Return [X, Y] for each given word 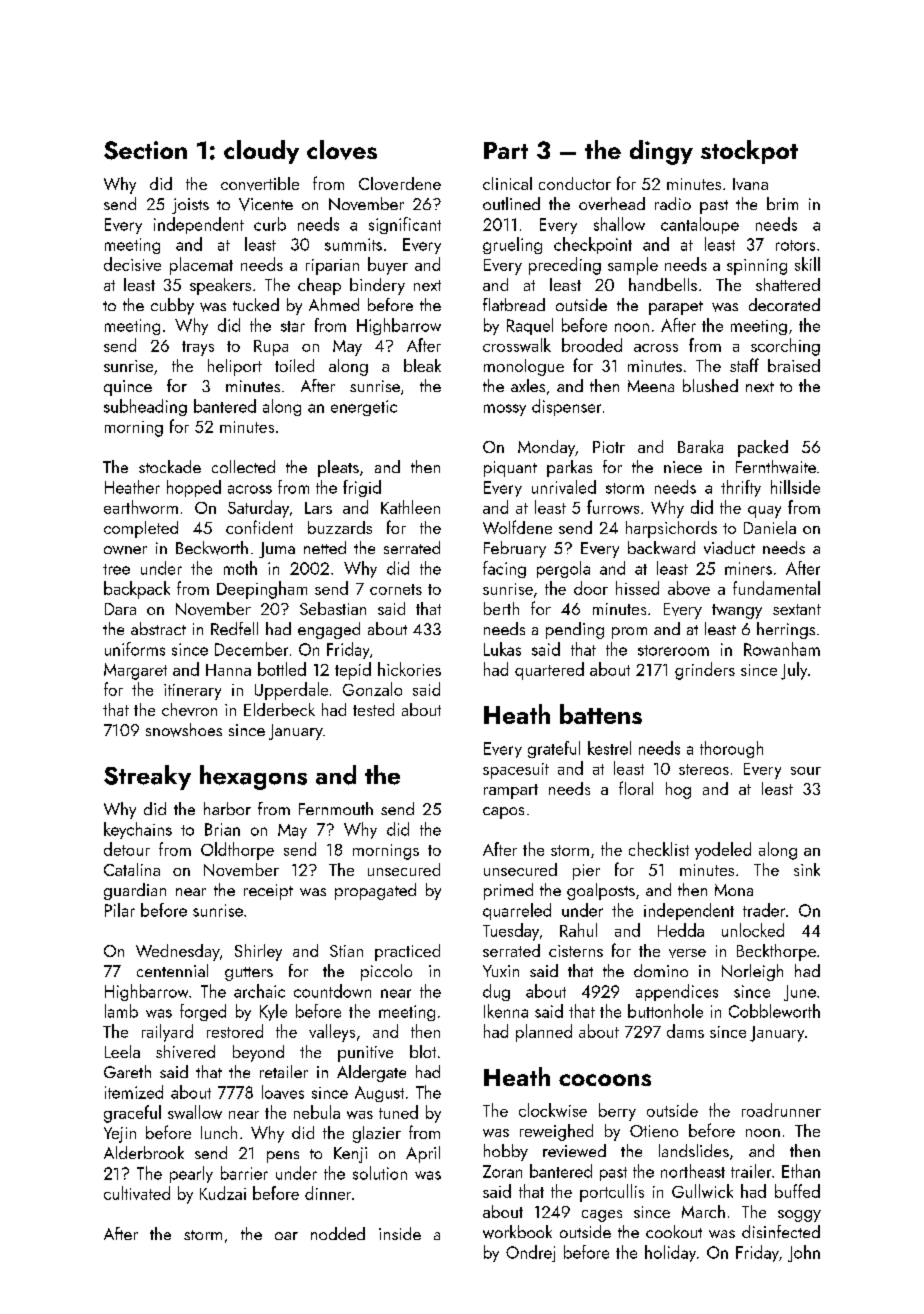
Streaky [147, 777]
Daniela [770, 527]
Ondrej [530, 1253]
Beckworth [212, 548]
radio [673, 203]
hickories [409, 669]
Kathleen [410, 507]
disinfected [781, 1231]
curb [270, 224]
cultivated [137, 1193]
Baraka [700, 446]
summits [353, 244]
